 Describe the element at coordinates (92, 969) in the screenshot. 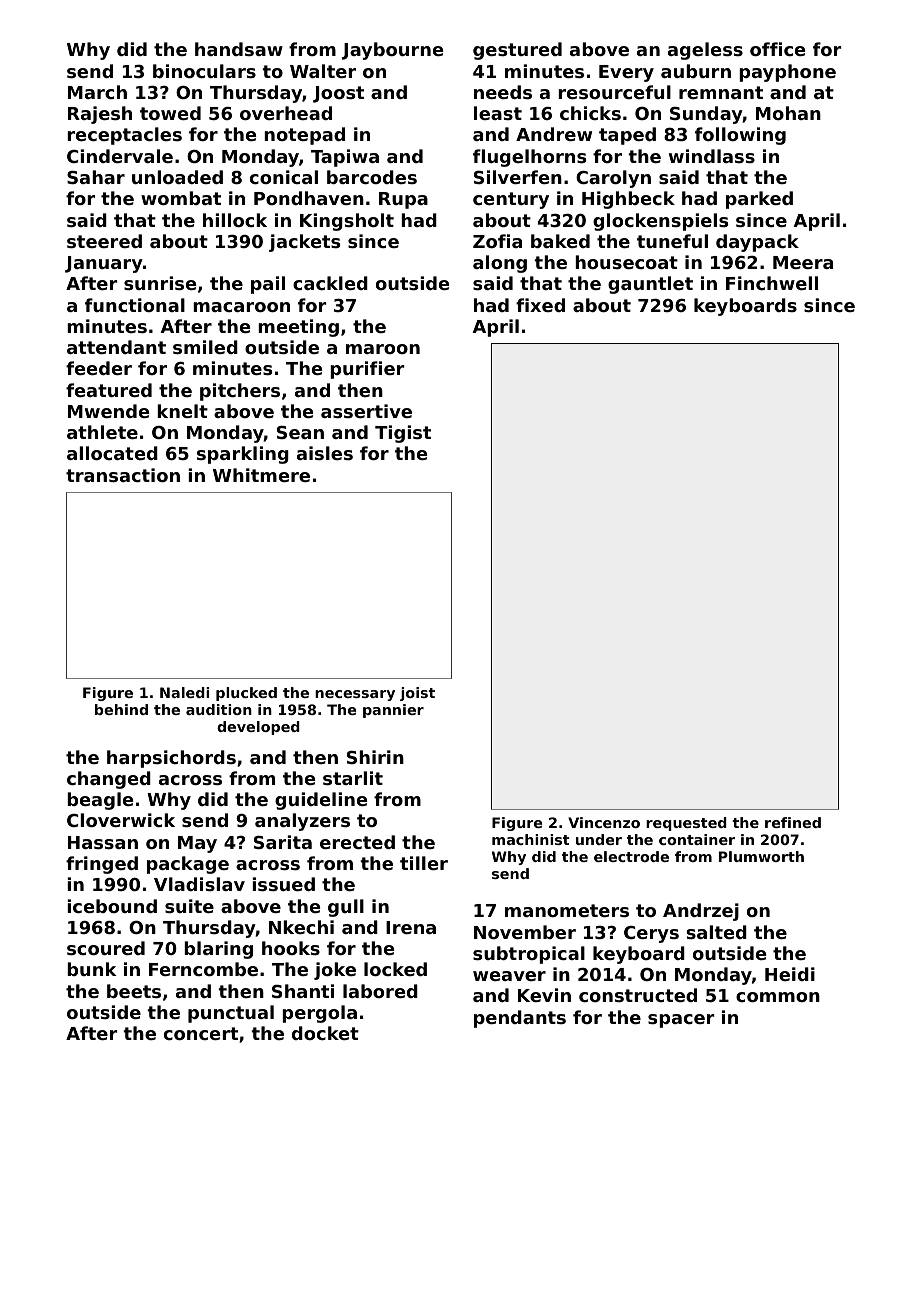

I see `bunk` at that location.
